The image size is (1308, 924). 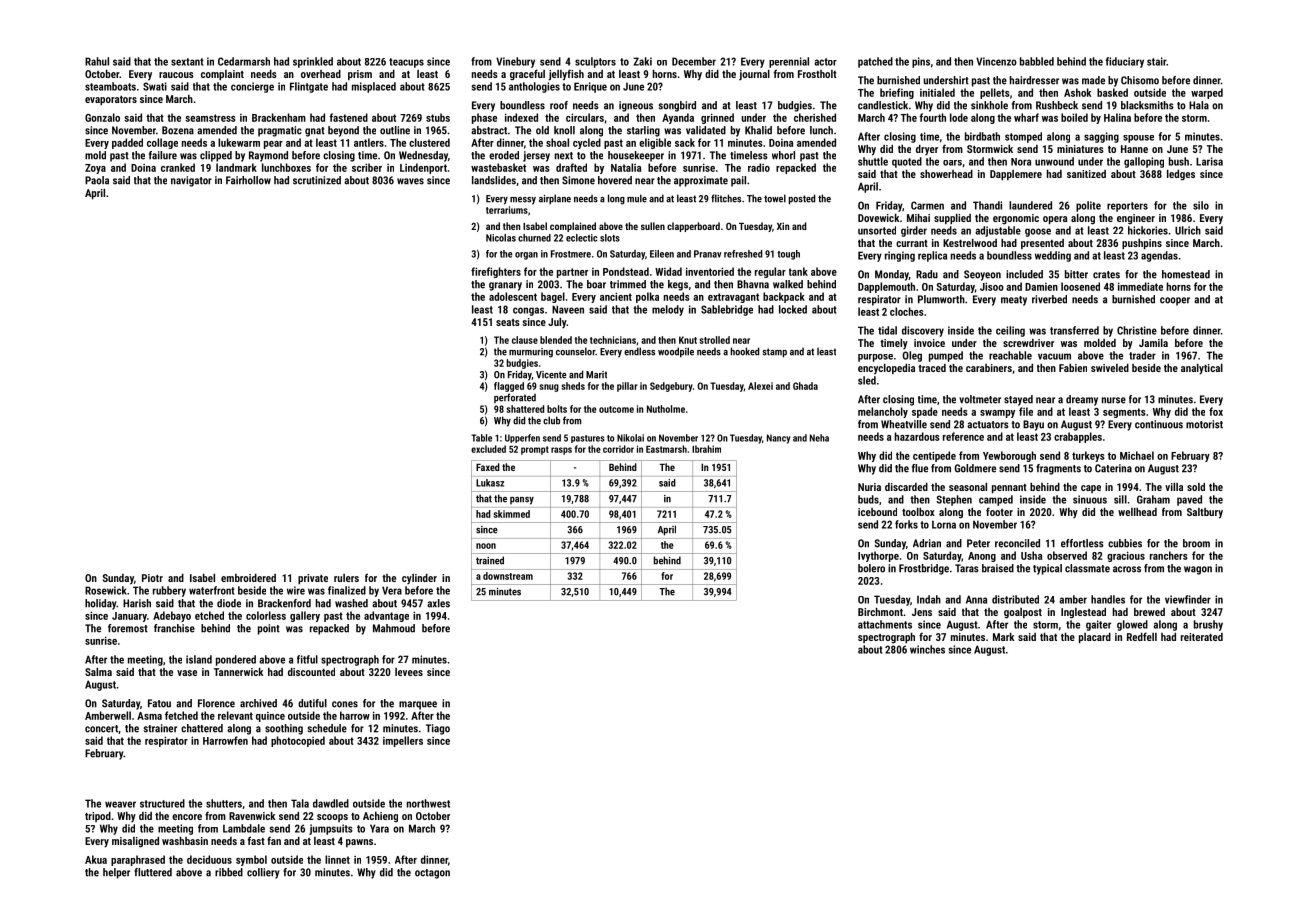 I want to click on transferred, so click(x=1074, y=330).
